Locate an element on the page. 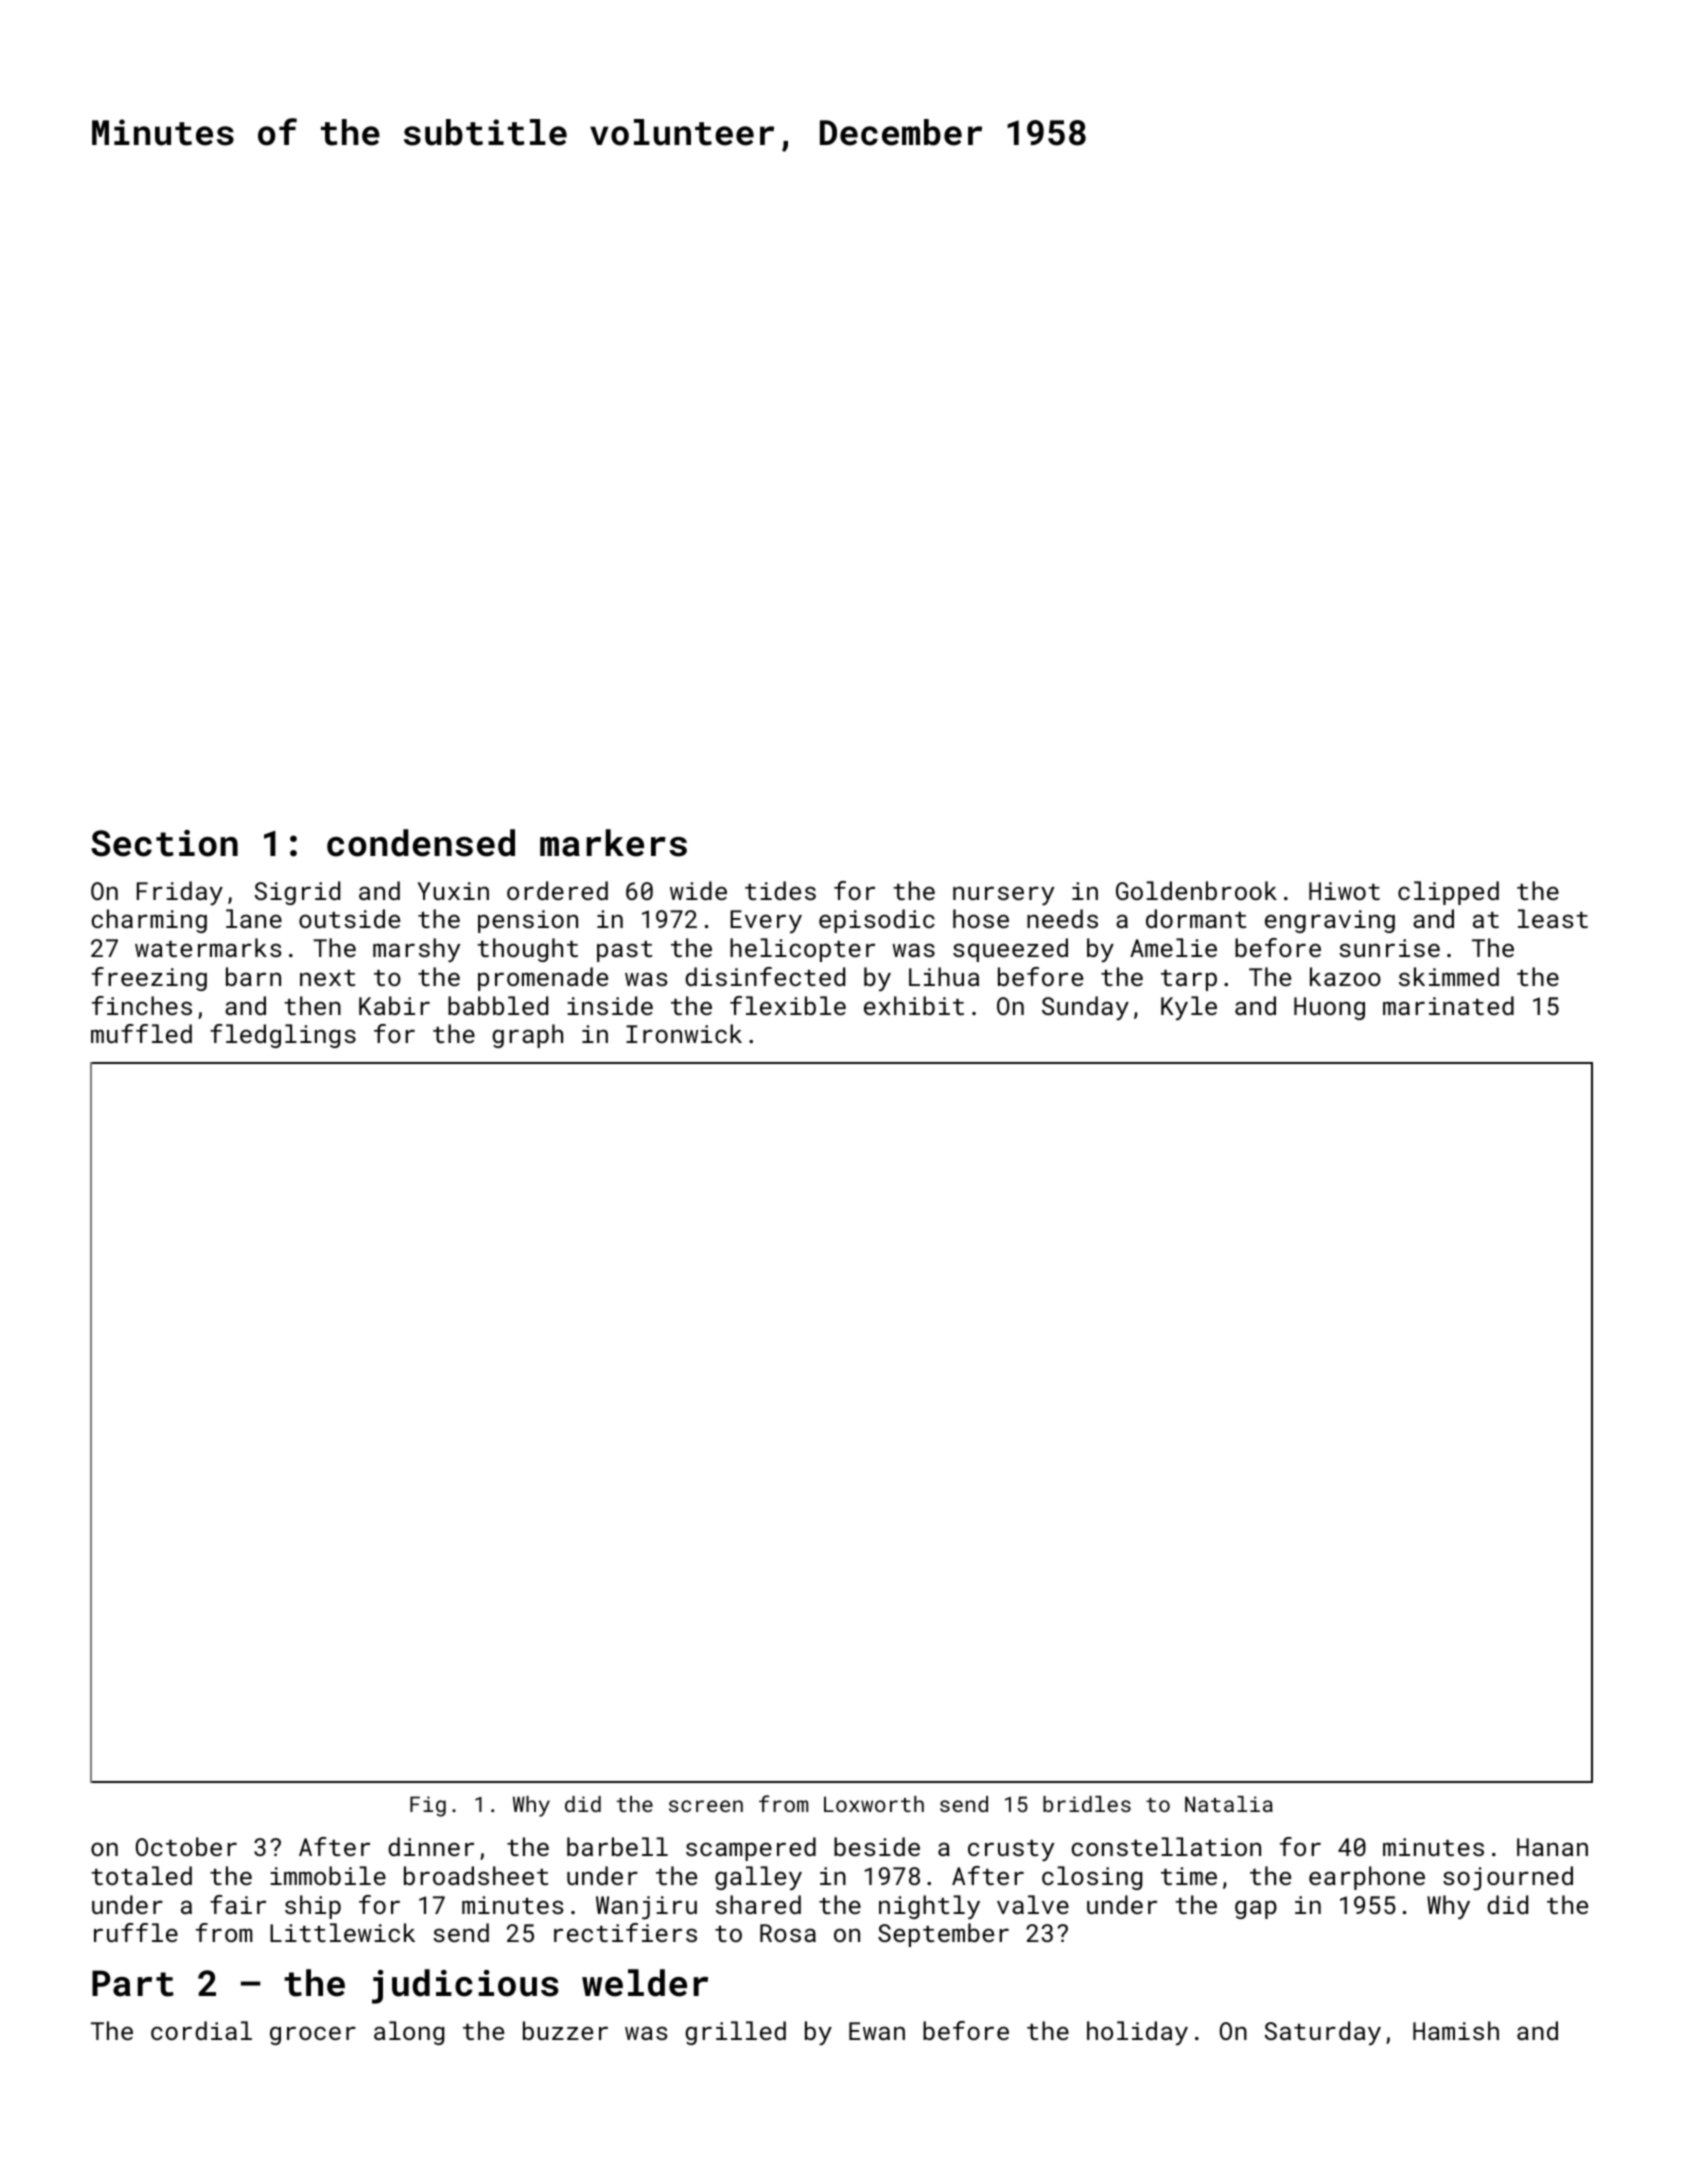 Image resolution: width=1683 pixels, height=2178 pixels. Littlewick is located at coordinates (342, 1932).
